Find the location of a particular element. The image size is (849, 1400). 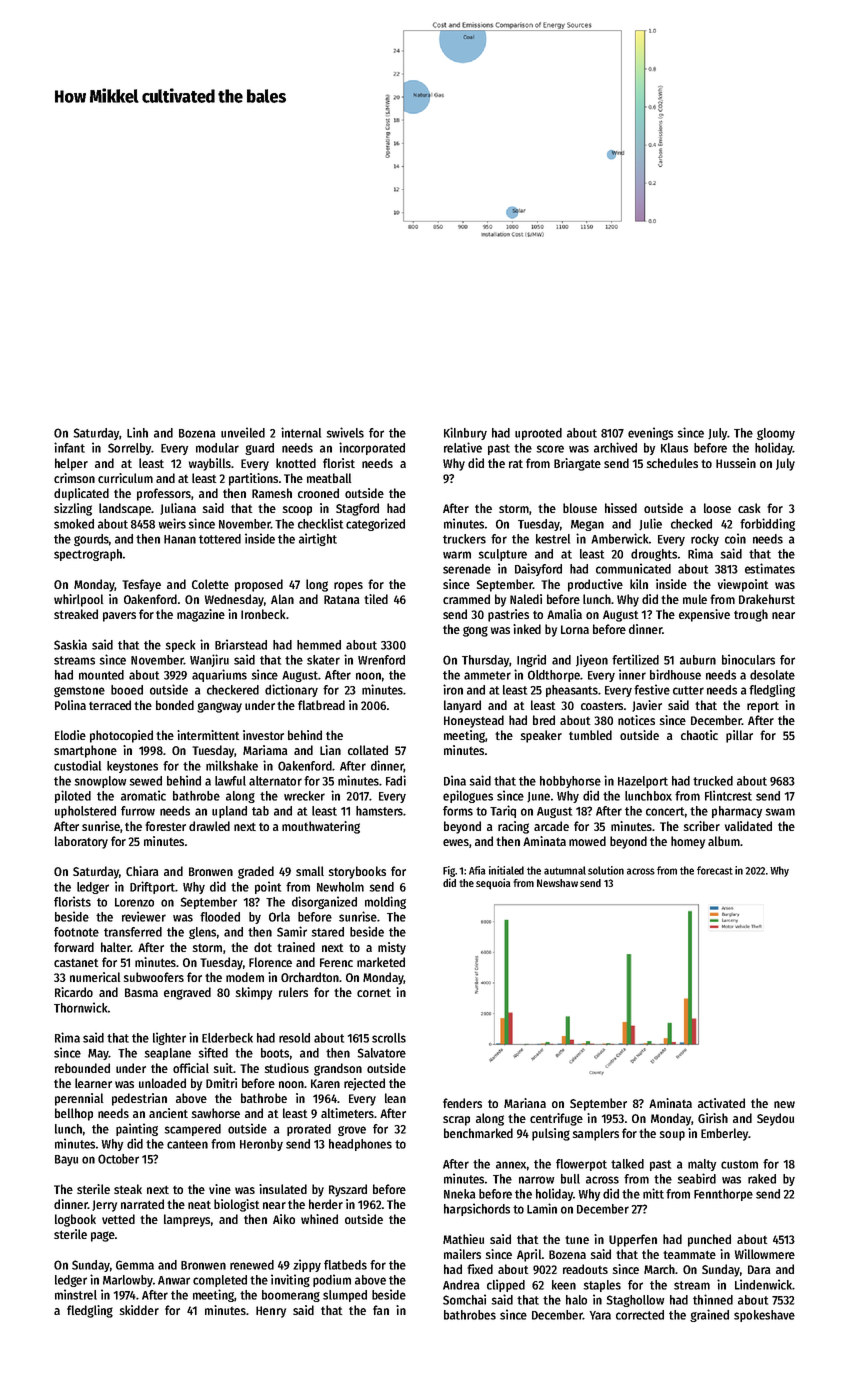

binoculars is located at coordinates (748, 659).
